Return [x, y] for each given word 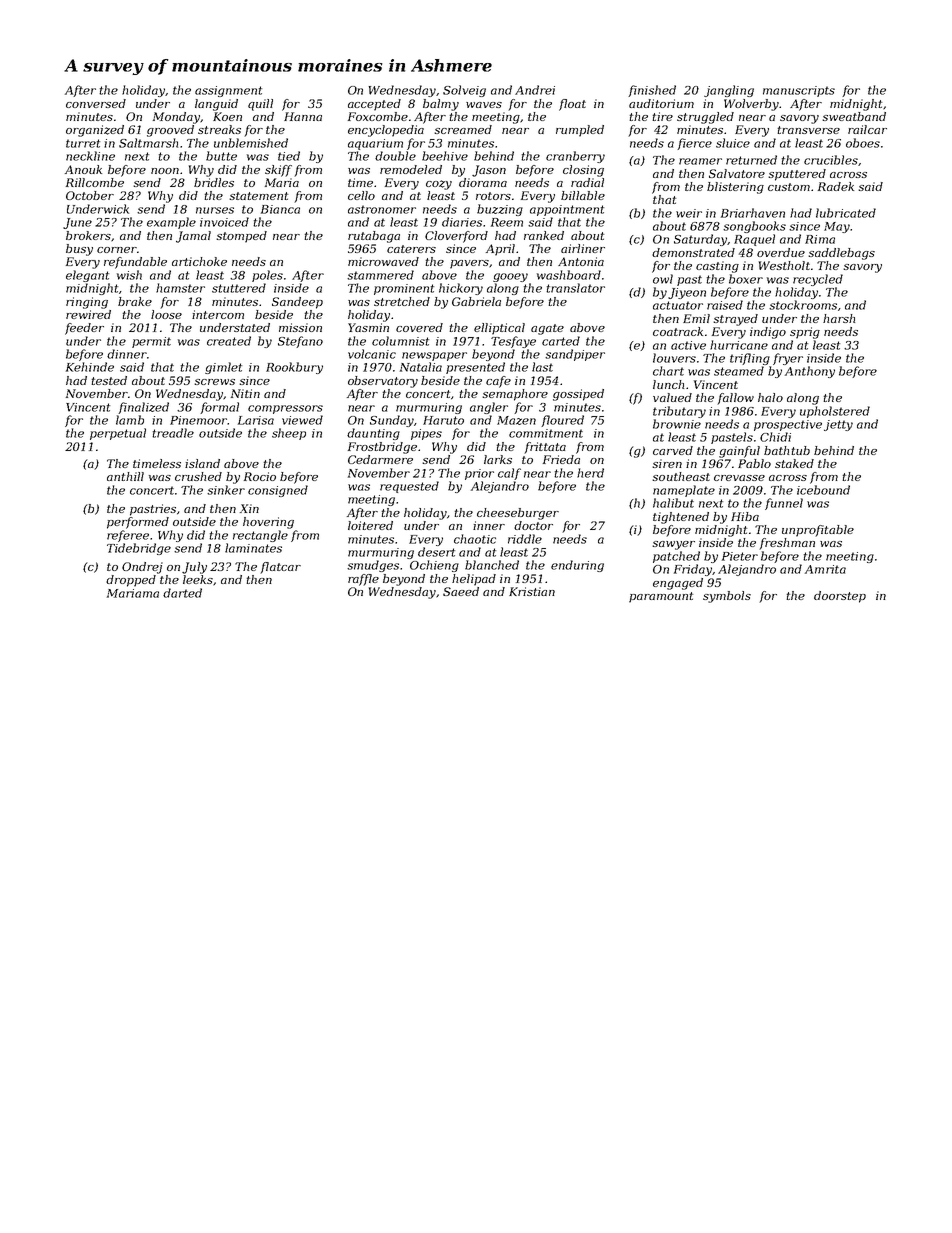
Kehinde [90, 367]
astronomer [382, 209]
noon [165, 171]
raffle [363, 580]
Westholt [784, 265]
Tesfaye [513, 342]
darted [182, 593]
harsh [839, 318]
